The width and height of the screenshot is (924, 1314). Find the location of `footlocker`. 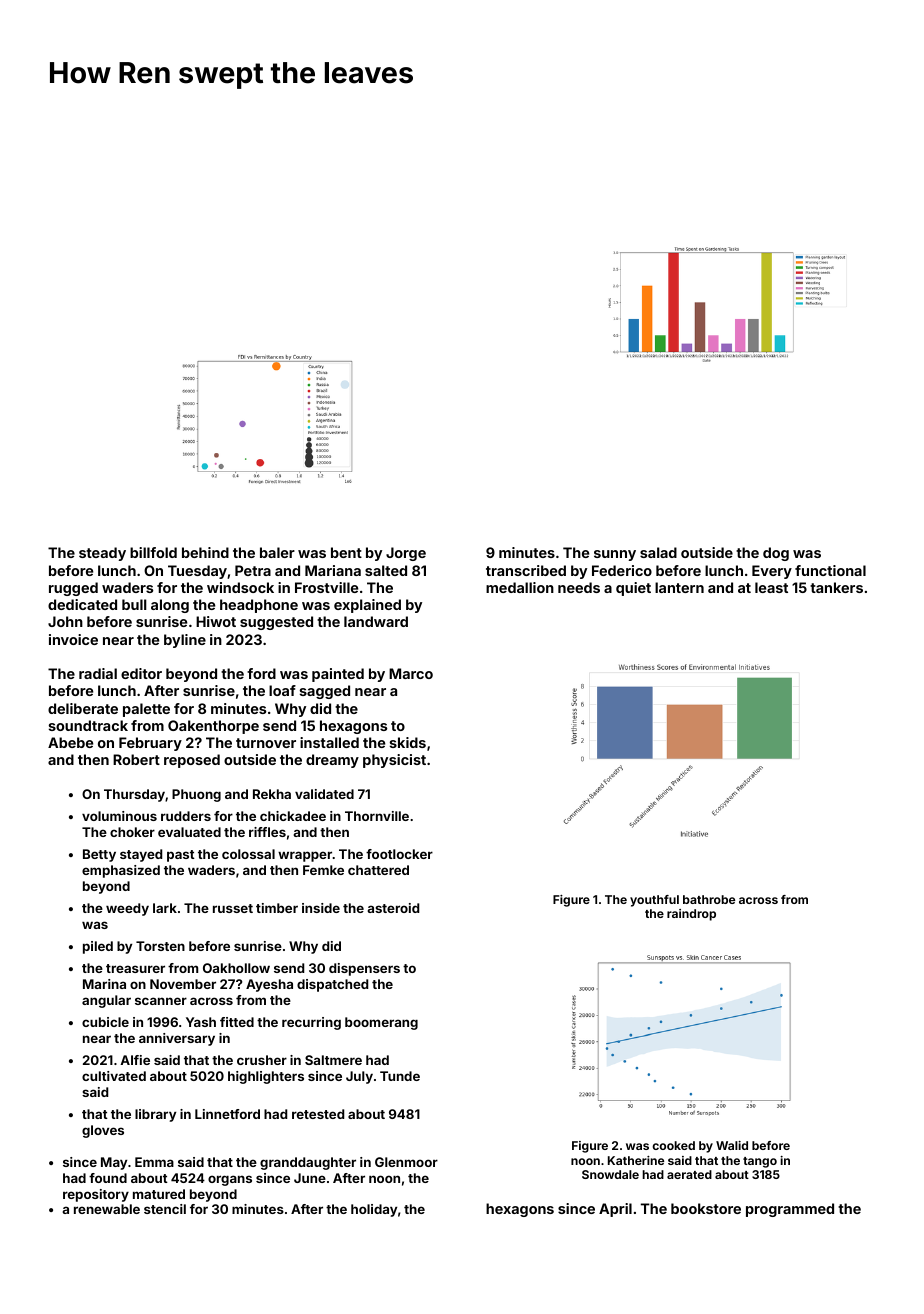

footlocker is located at coordinates (399, 854).
